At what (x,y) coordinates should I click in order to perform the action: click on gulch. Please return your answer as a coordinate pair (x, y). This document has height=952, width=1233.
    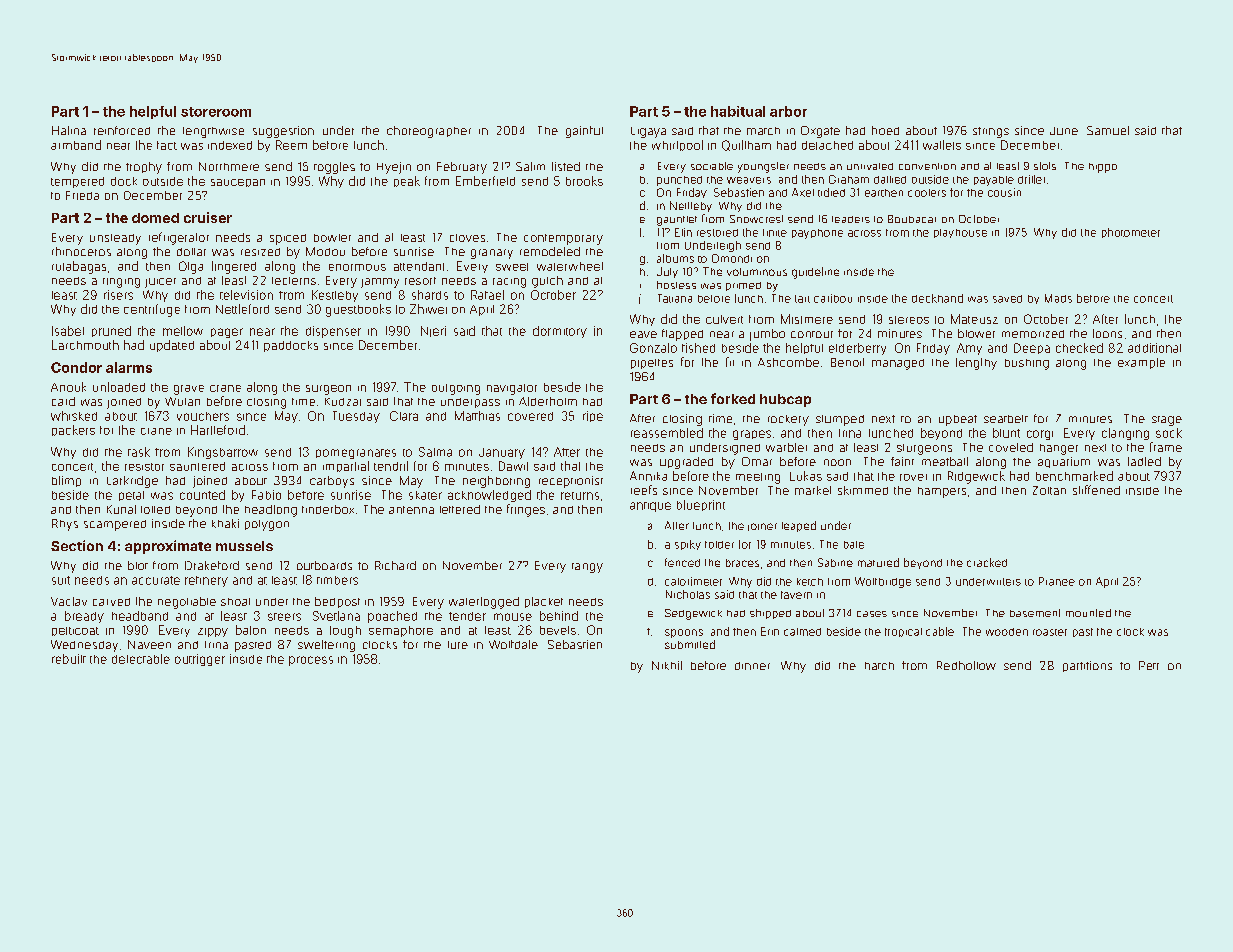
    Looking at the image, I should click on (547, 282).
